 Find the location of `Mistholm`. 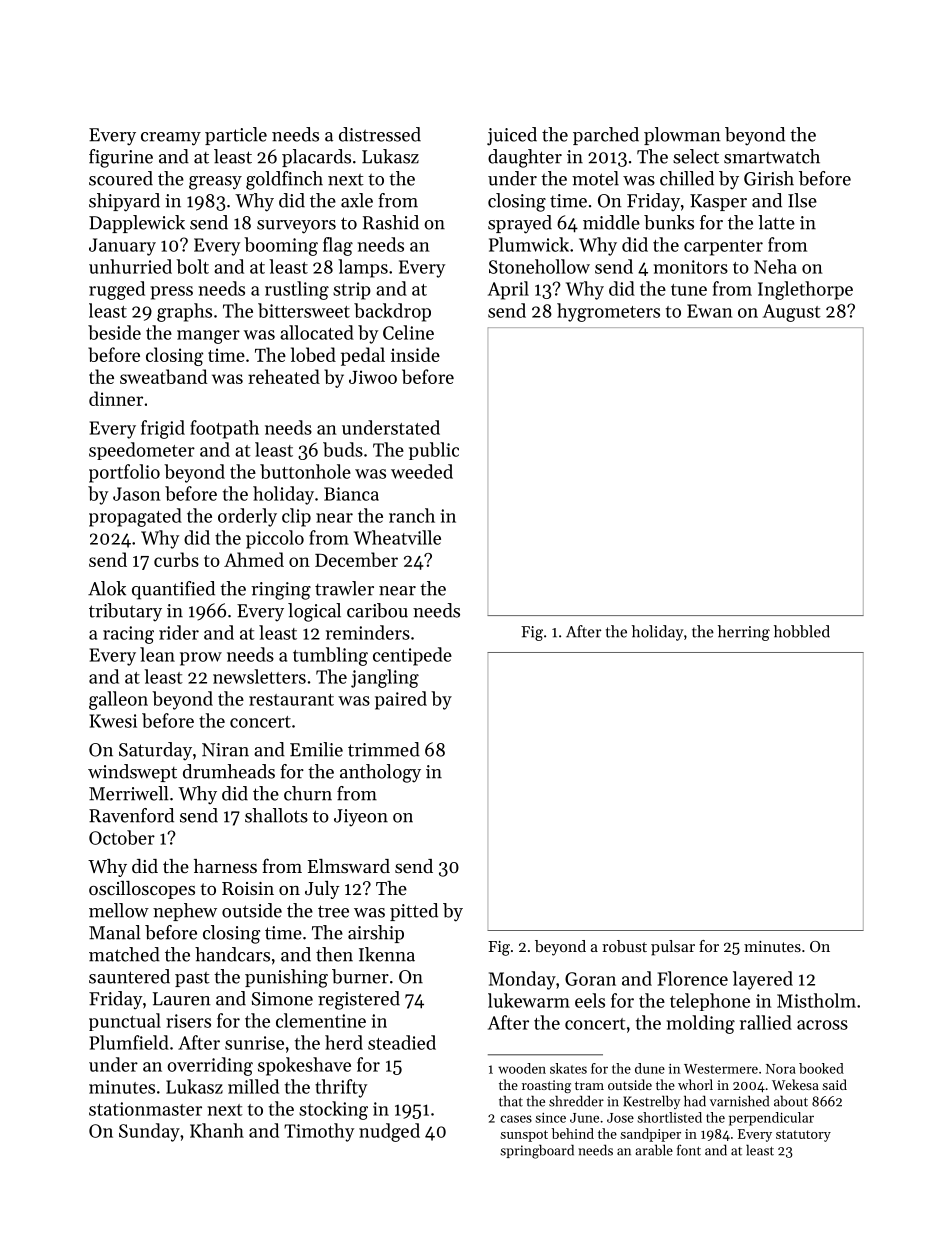

Mistholm is located at coordinates (816, 1000).
